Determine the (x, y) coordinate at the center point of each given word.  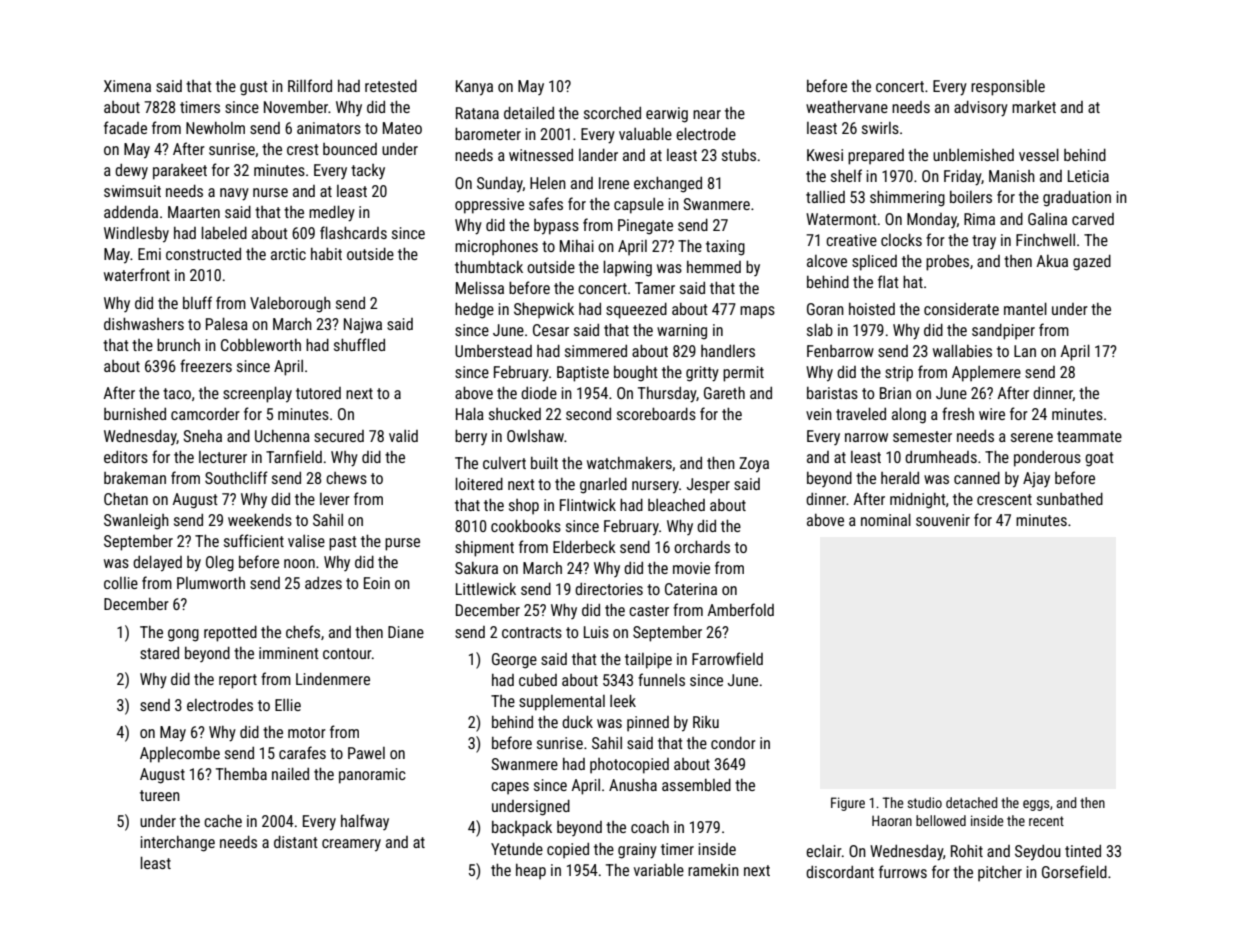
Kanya (474, 88)
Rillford (310, 85)
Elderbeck (584, 546)
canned (977, 477)
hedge (474, 310)
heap (531, 872)
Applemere (986, 374)
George (514, 661)
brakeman (135, 478)
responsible (1008, 88)
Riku (706, 722)
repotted (230, 633)
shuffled (359, 344)
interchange (177, 844)
